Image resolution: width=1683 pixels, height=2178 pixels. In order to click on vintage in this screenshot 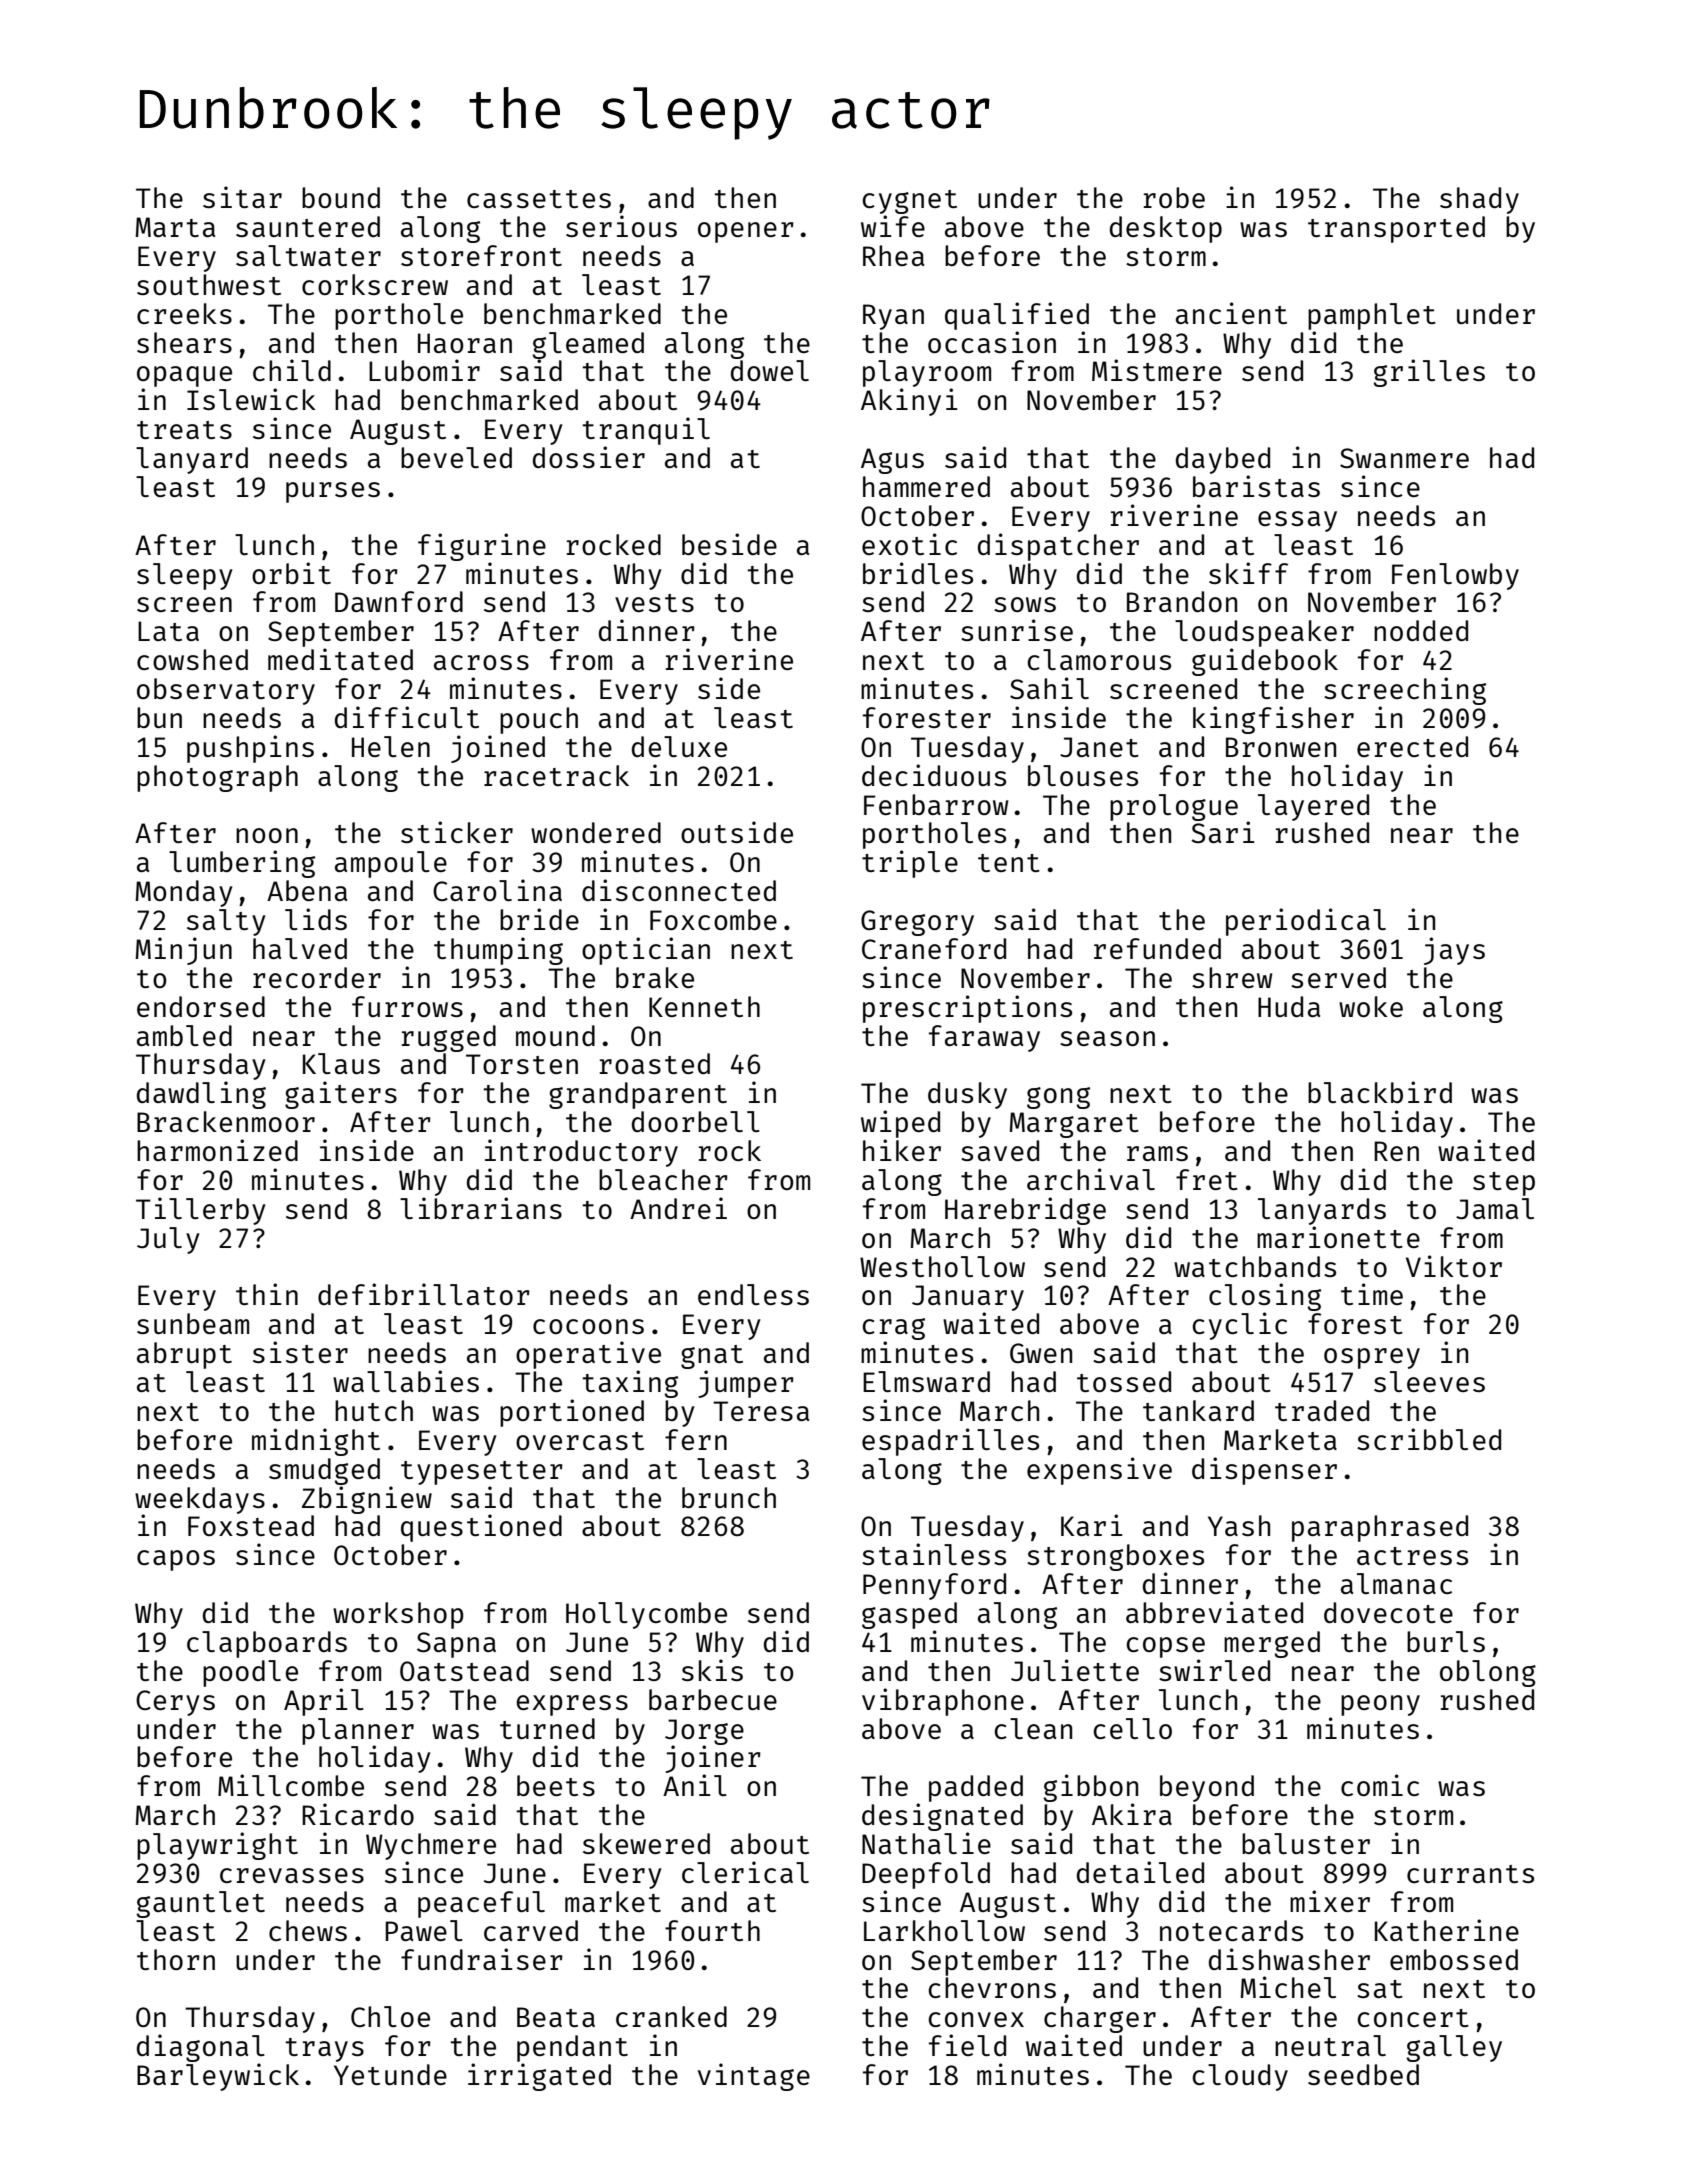, I will do `click(754, 2077)`.
